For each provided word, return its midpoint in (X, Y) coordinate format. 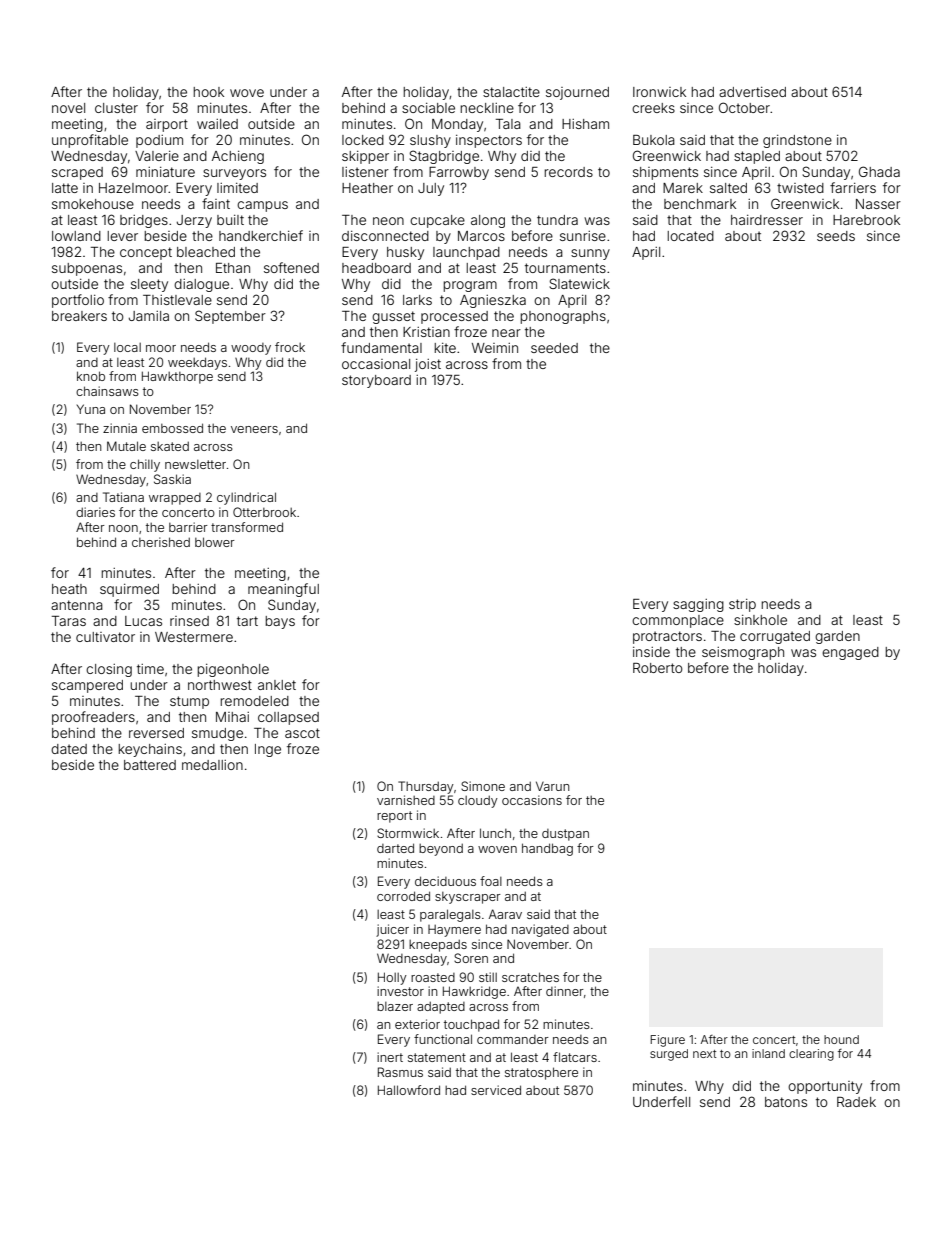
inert (390, 1057)
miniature (165, 172)
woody (251, 349)
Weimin (495, 348)
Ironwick (659, 92)
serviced (496, 1090)
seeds (836, 236)
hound (841, 1039)
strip (742, 605)
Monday (457, 125)
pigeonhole (233, 670)
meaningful (283, 590)
